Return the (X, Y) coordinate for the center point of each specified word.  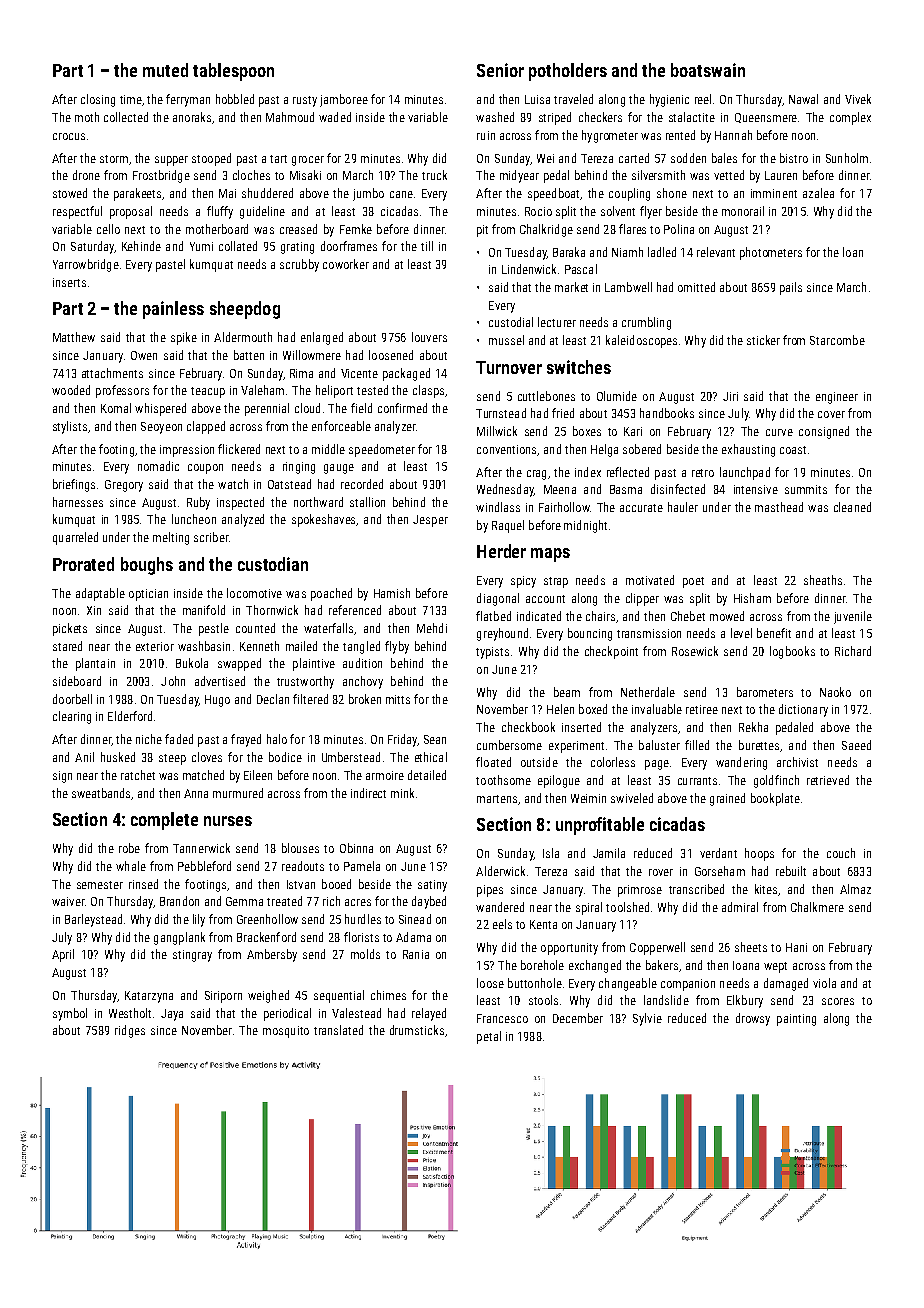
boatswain (708, 70)
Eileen (258, 775)
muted (165, 70)
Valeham (262, 390)
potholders (568, 72)
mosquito (286, 1032)
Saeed (856, 745)
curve (779, 432)
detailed (427, 775)
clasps (428, 391)
